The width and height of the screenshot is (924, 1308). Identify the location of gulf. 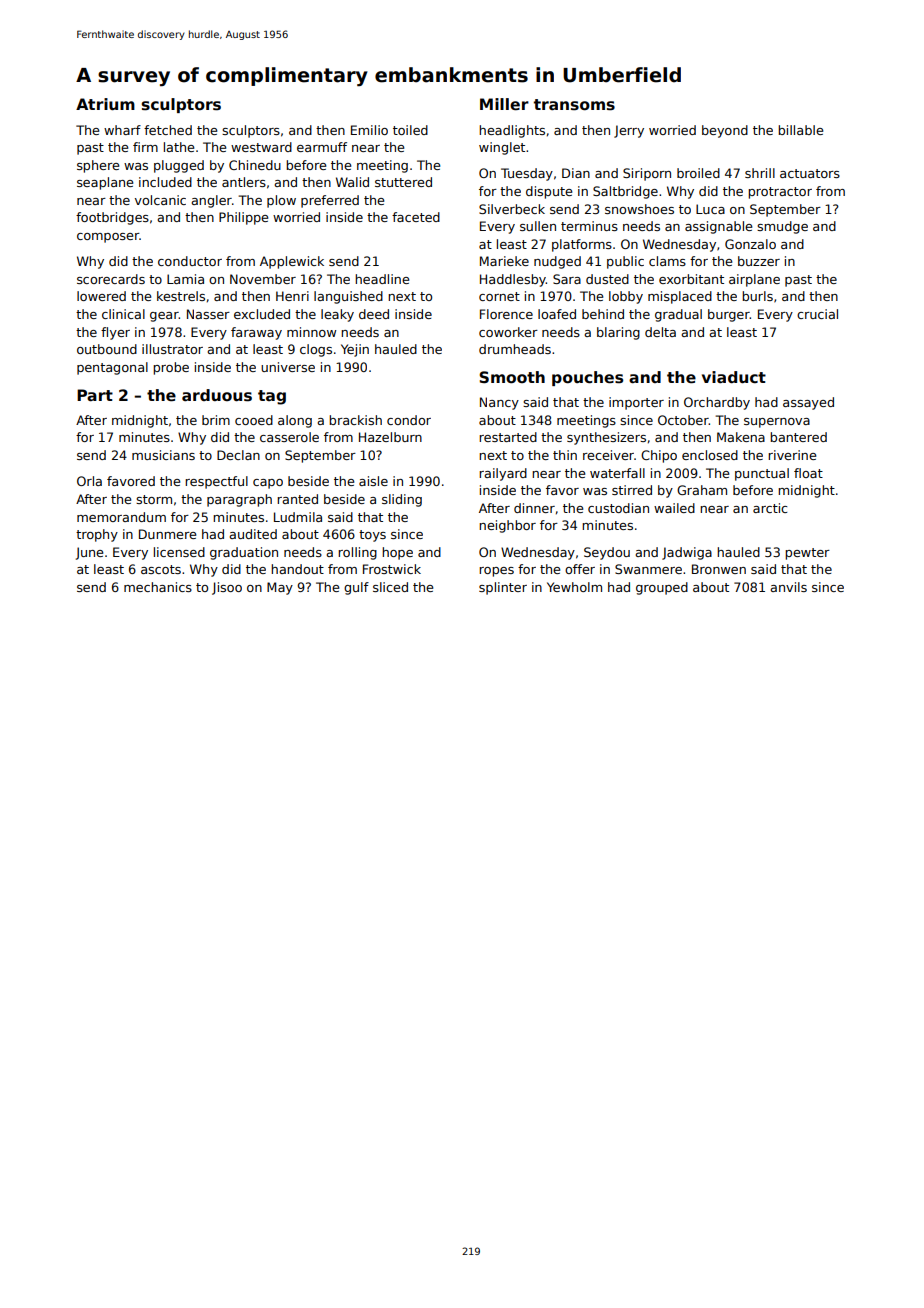
(356, 588).
